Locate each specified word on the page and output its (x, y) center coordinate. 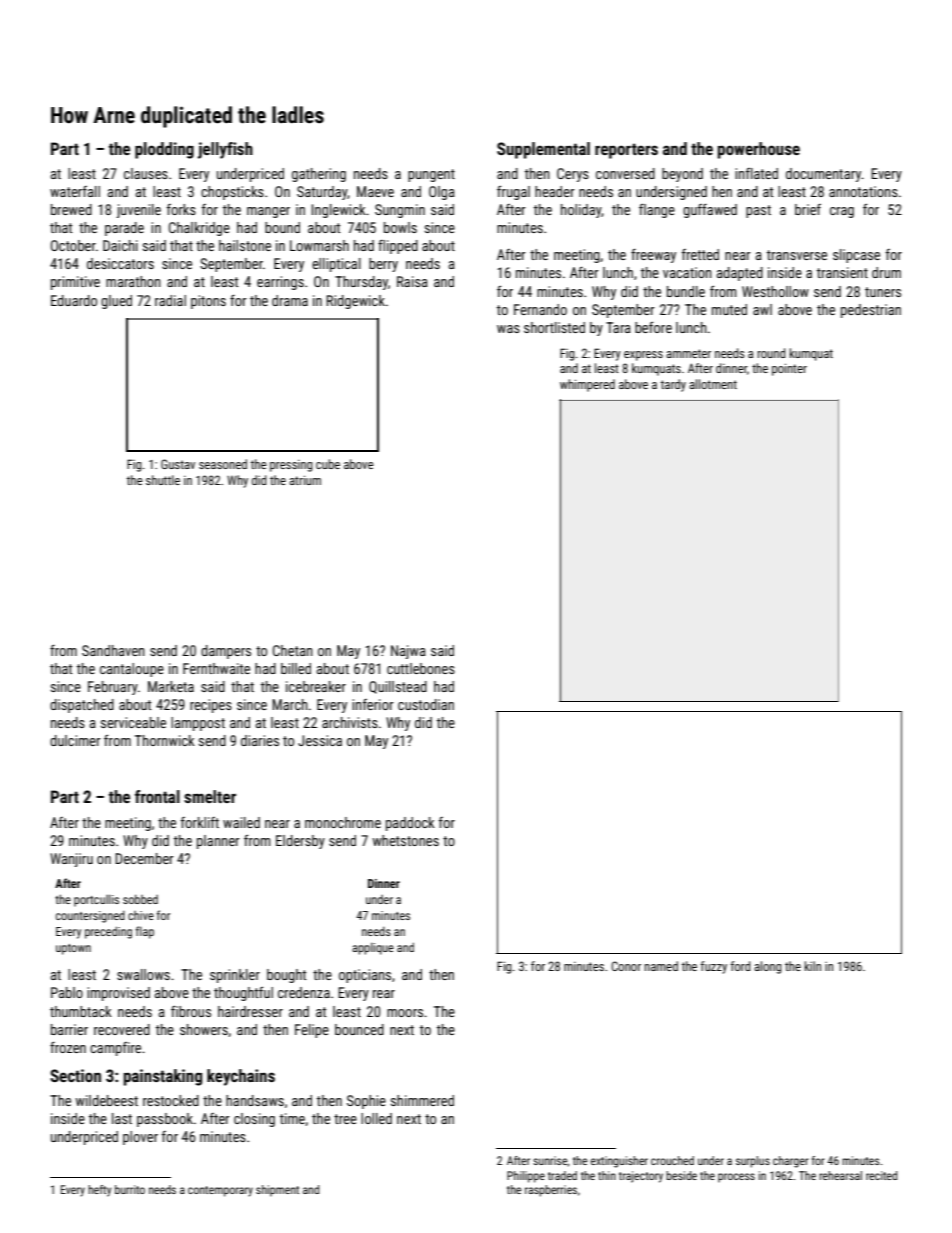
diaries (260, 740)
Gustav (178, 464)
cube (328, 464)
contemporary (220, 1191)
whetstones (405, 840)
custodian (426, 704)
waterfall (75, 191)
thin (607, 1175)
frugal (513, 193)
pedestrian (871, 311)
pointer (789, 369)
